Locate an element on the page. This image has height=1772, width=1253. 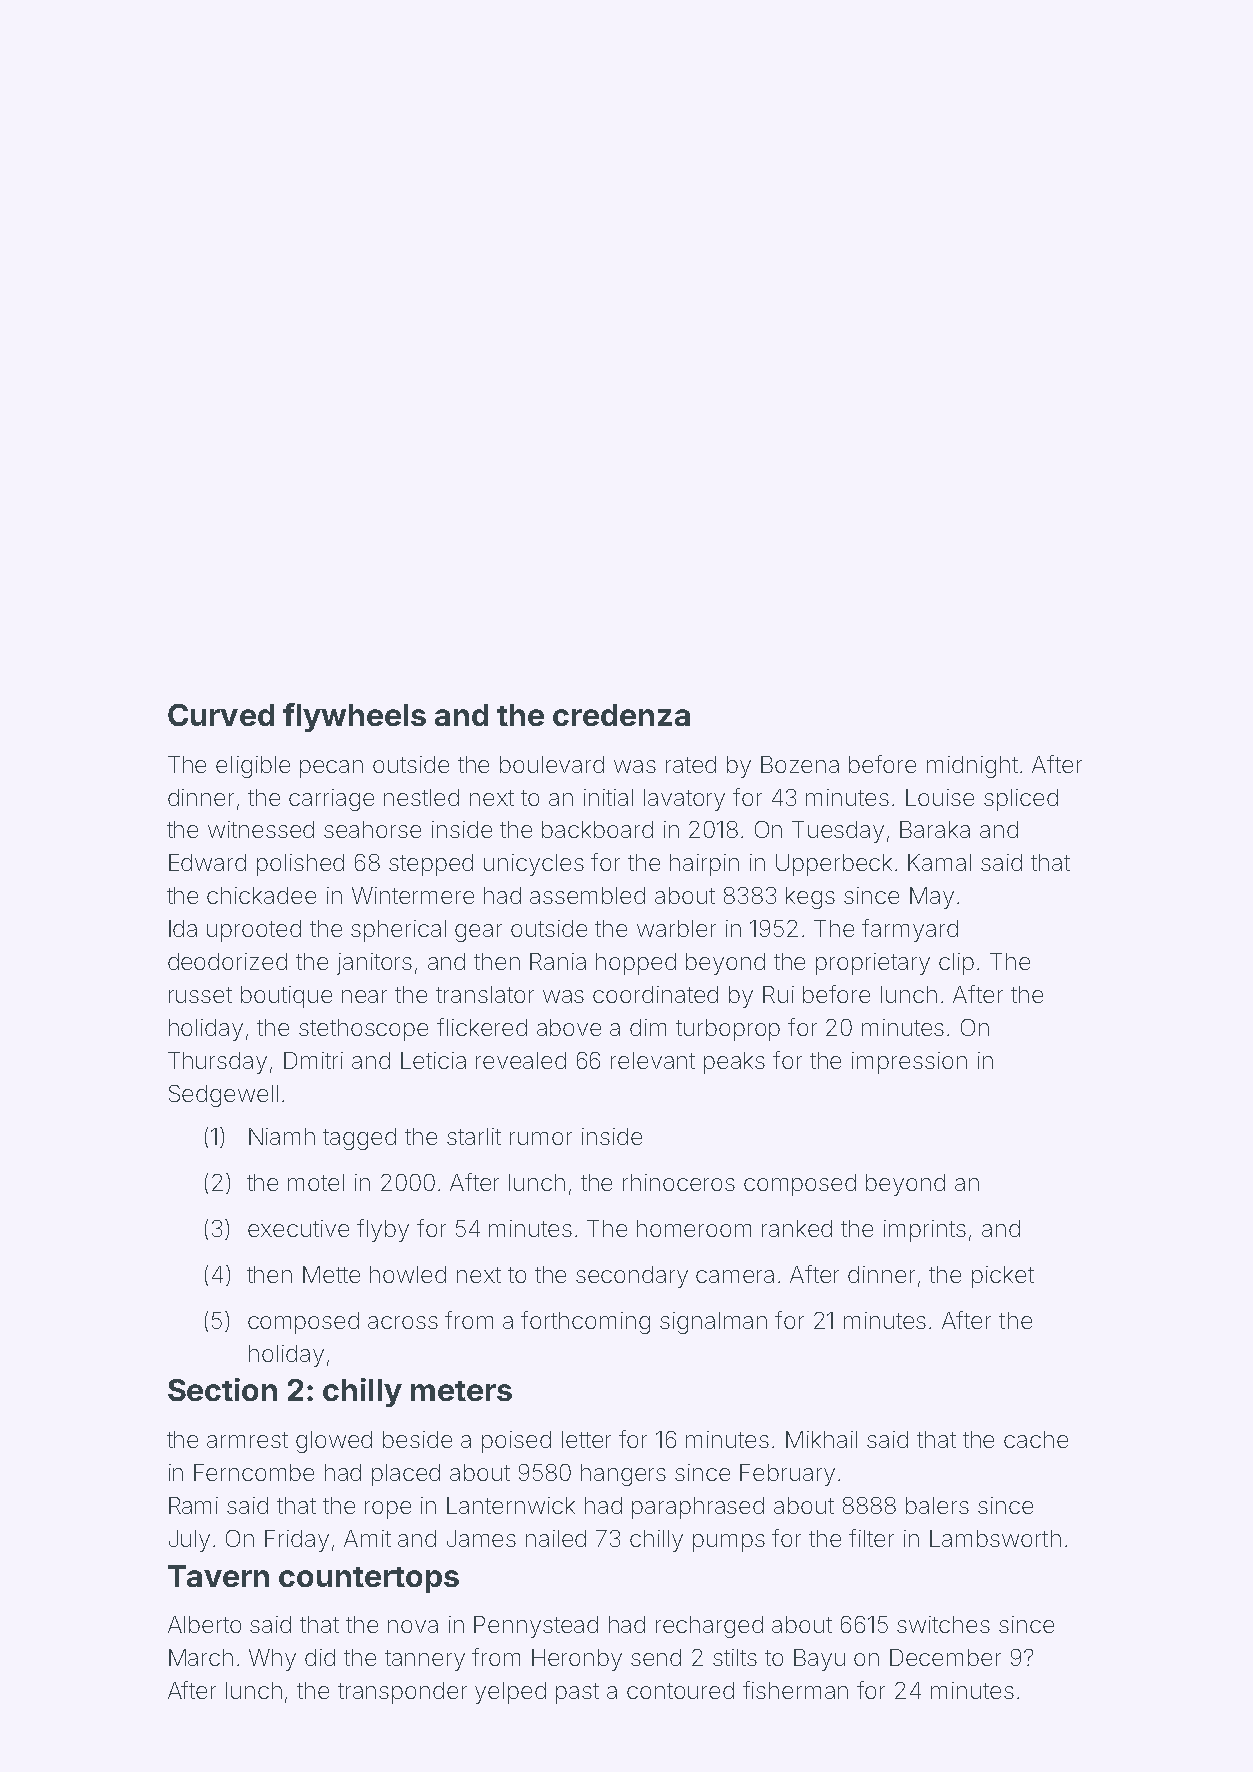
rhinoceros is located at coordinates (679, 1182).
